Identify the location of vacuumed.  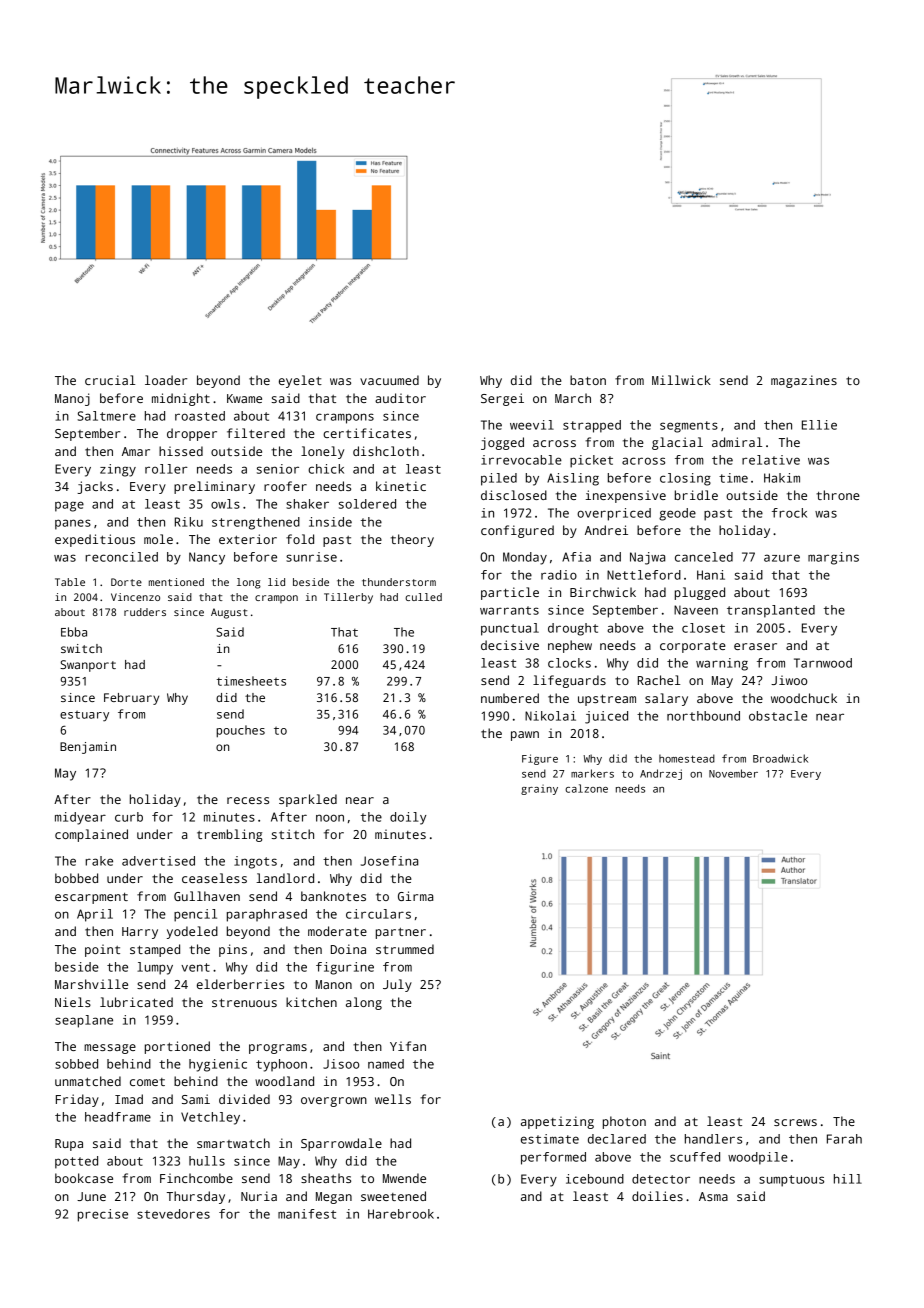
(389, 380).
